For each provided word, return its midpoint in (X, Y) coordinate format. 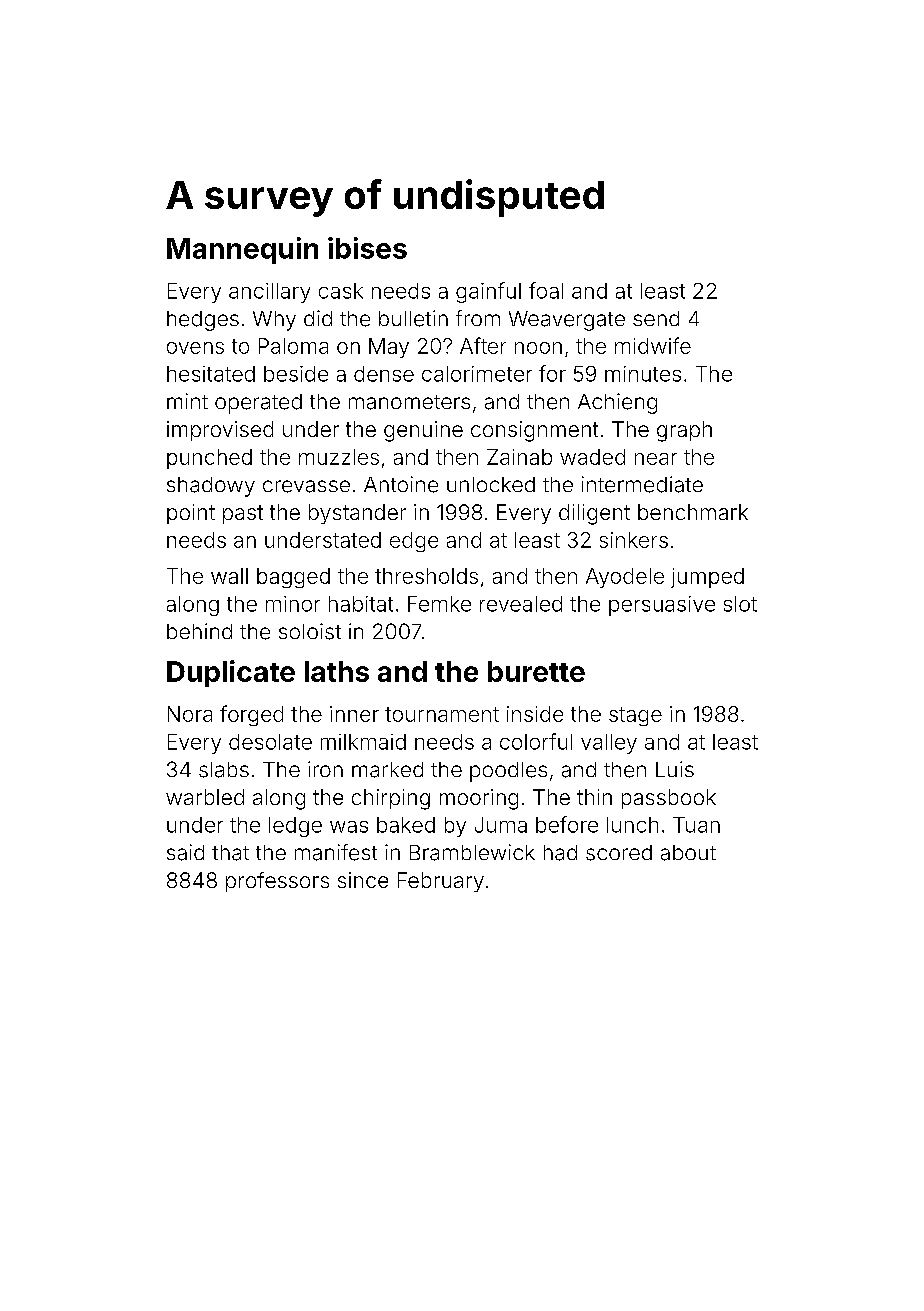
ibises (367, 248)
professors (277, 882)
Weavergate (567, 321)
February (441, 882)
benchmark (693, 512)
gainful (488, 292)
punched (209, 459)
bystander (357, 514)
